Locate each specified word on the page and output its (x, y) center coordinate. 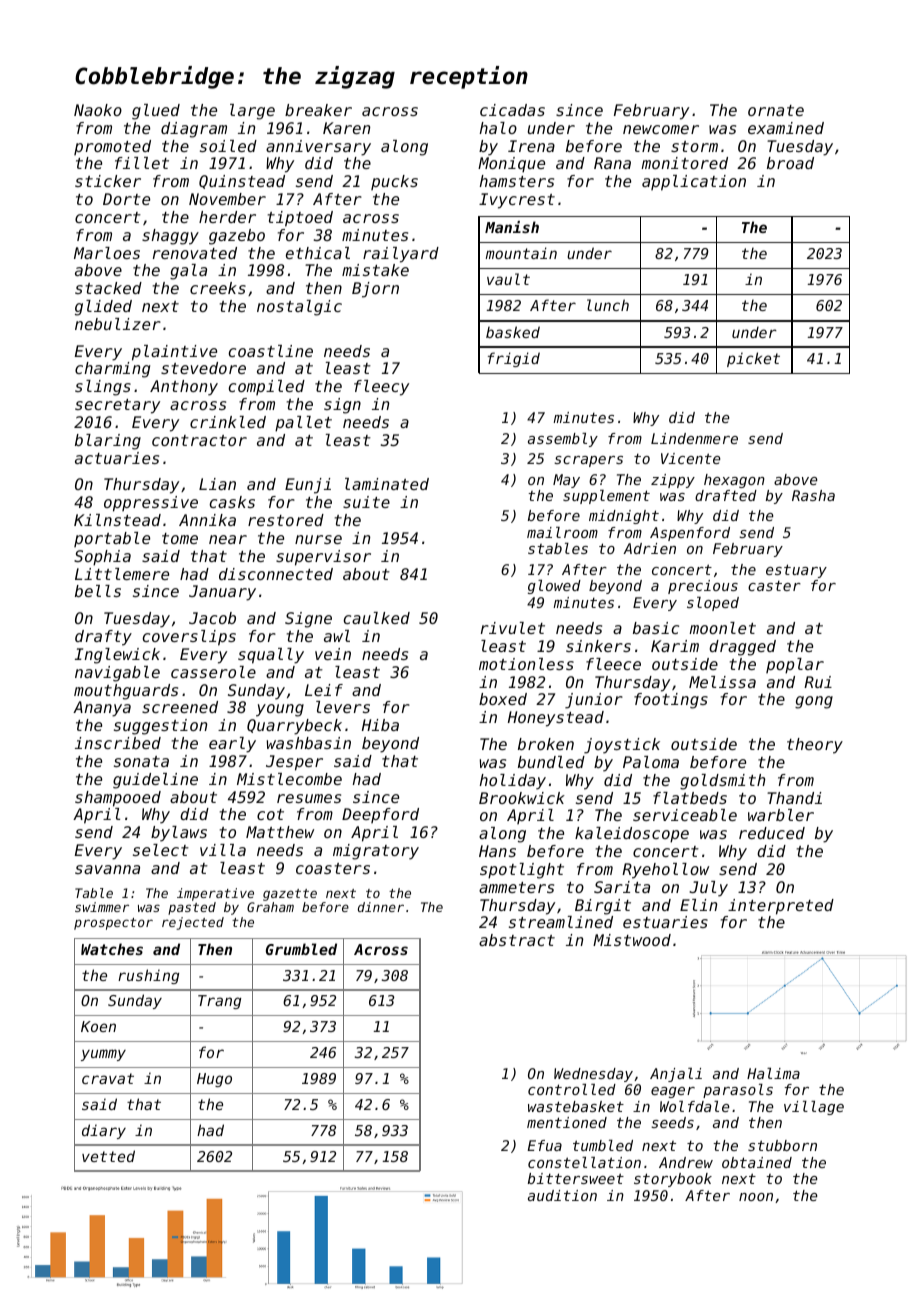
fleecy (381, 388)
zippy (673, 481)
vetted (108, 1156)
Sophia (102, 558)
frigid (514, 359)
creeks (218, 288)
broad (790, 163)
